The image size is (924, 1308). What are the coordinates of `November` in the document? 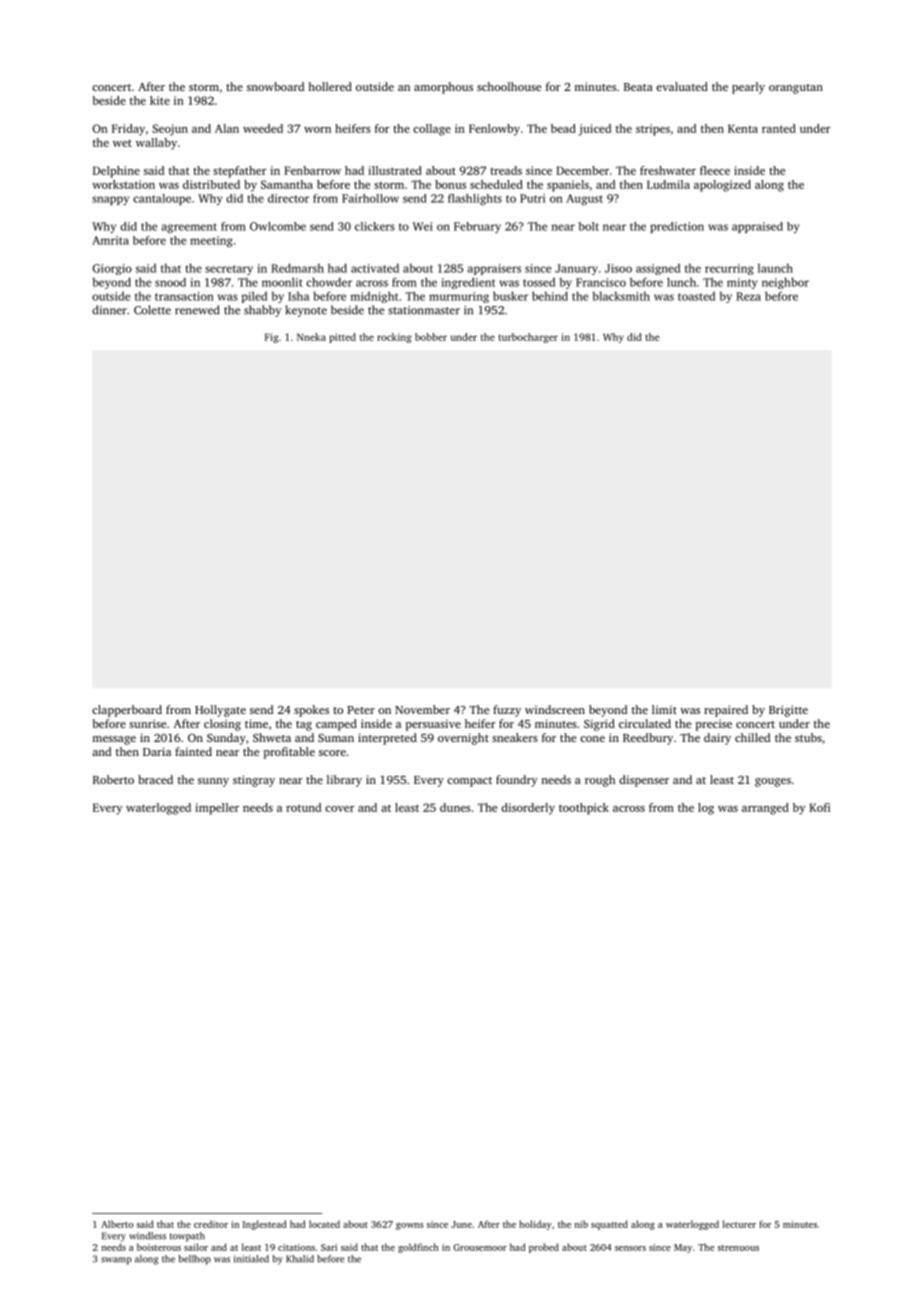 It's located at (422, 709).
